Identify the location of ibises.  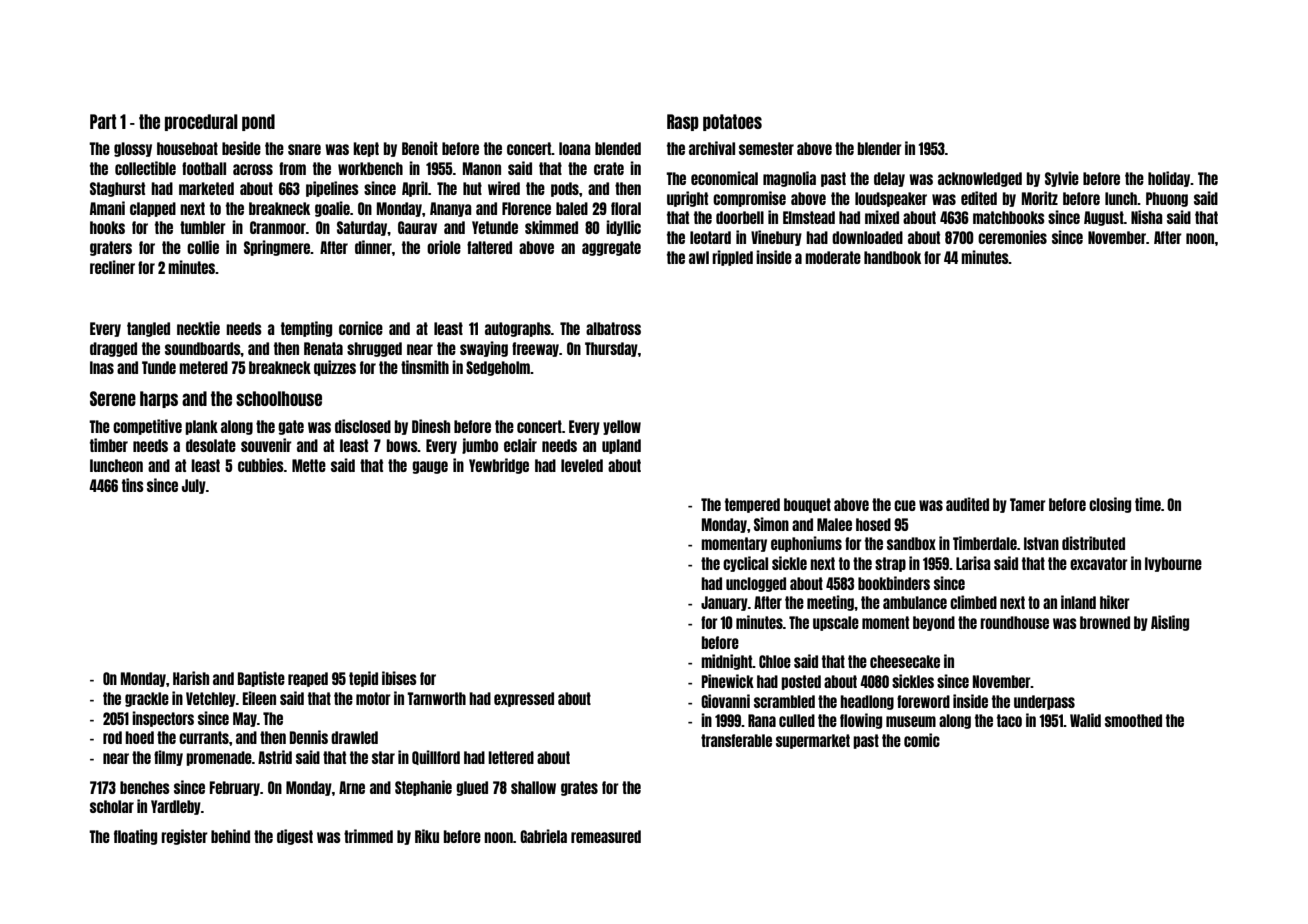
(399, 678).
